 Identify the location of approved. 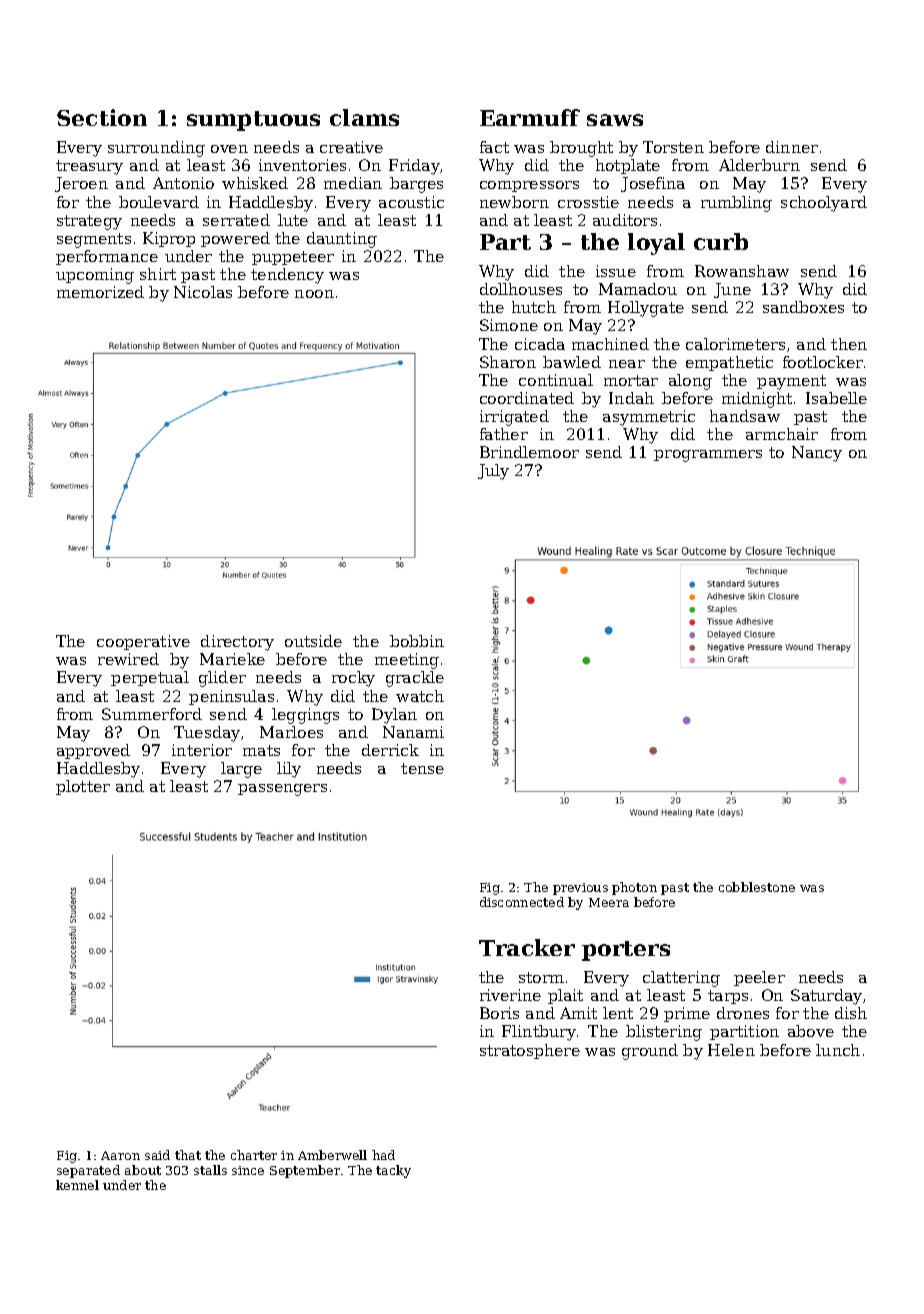
(93, 751).
